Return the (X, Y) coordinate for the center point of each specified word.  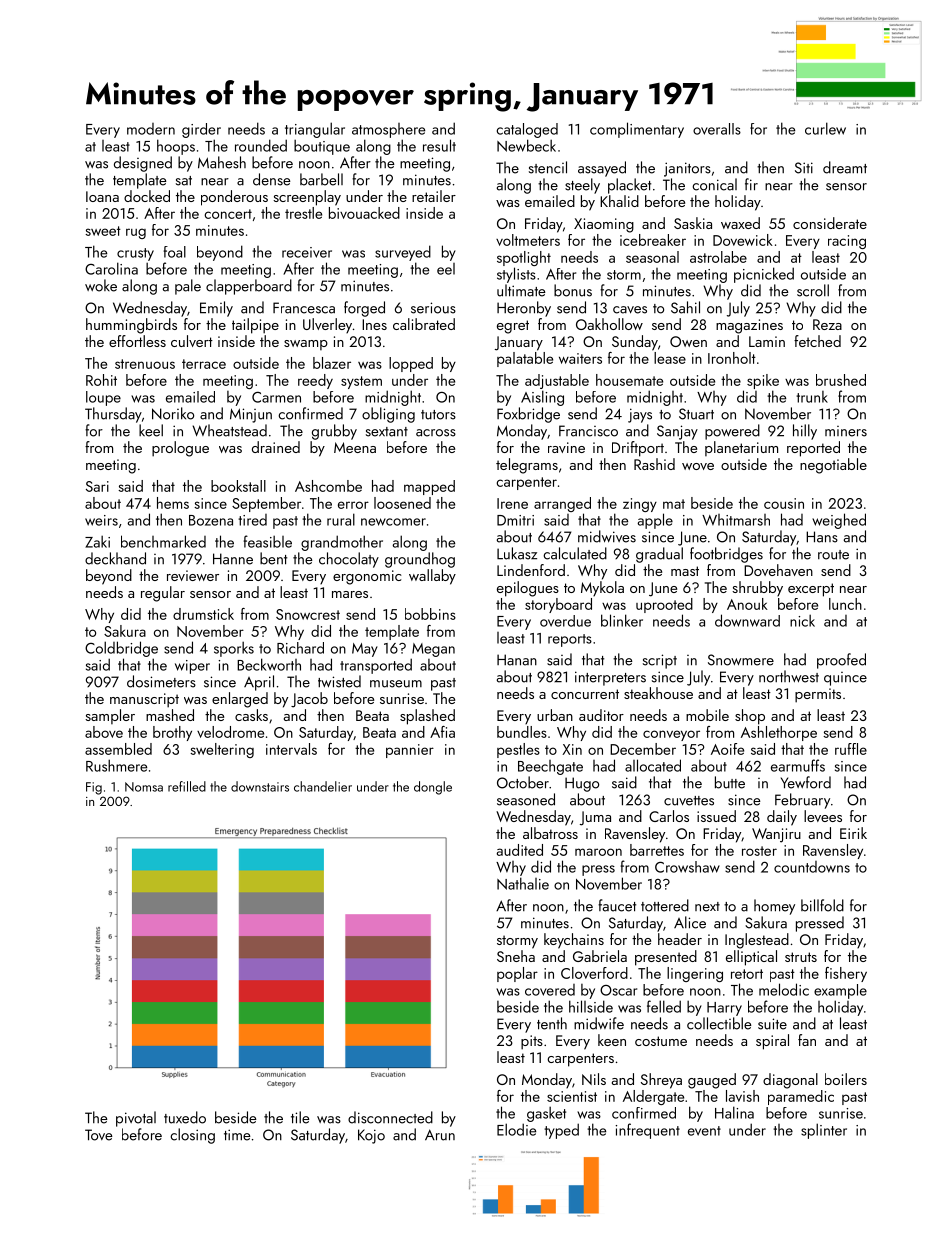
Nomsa (144, 787)
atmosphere (388, 130)
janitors (687, 169)
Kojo (371, 1136)
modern (151, 129)
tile (300, 1117)
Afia (442, 732)
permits (818, 695)
